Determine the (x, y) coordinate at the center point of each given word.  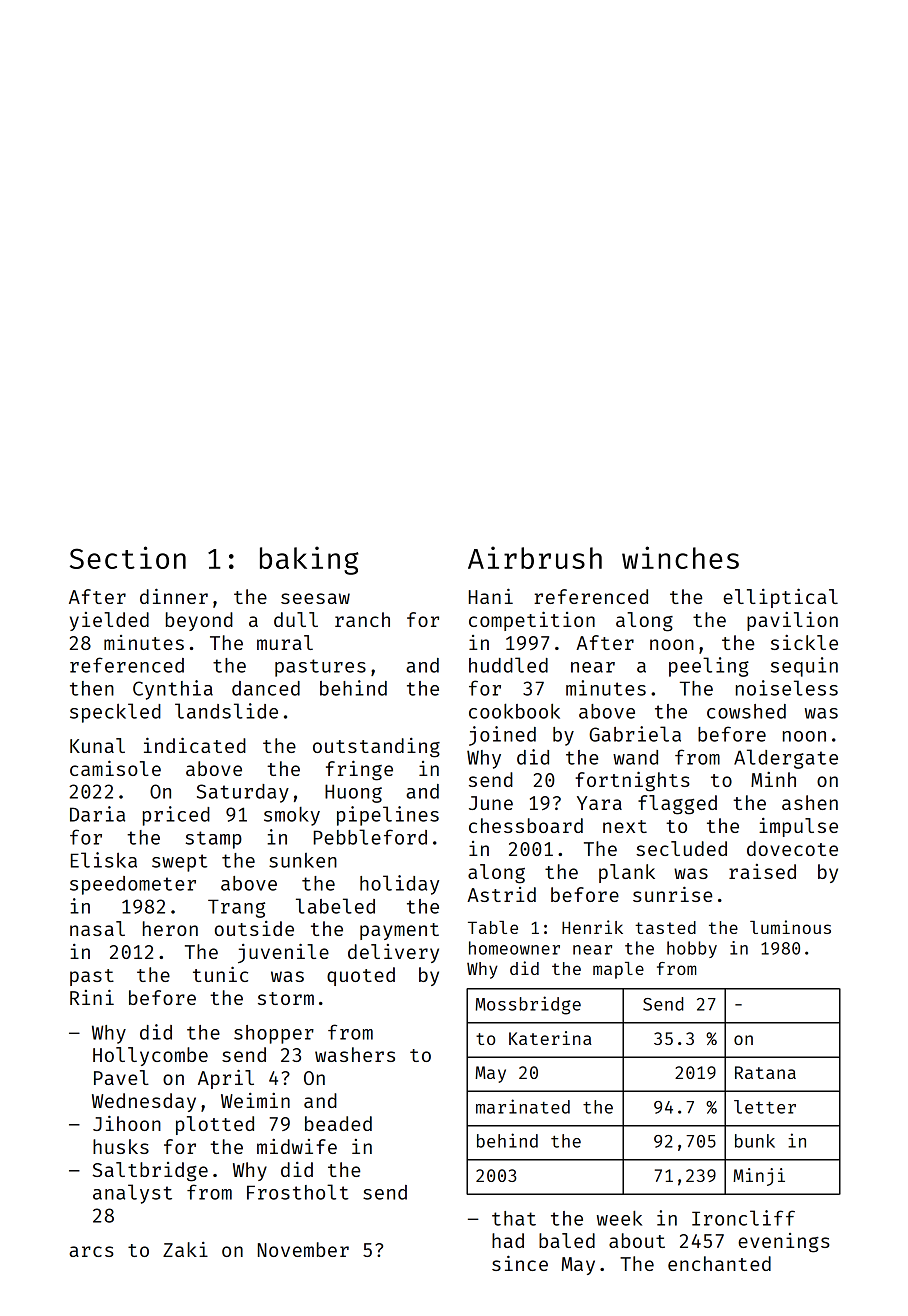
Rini (92, 997)
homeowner (514, 948)
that (514, 1218)
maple (618, 970)
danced (266, 688)
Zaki (185, 1249)
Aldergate (786, 759)
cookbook (514, 711)
